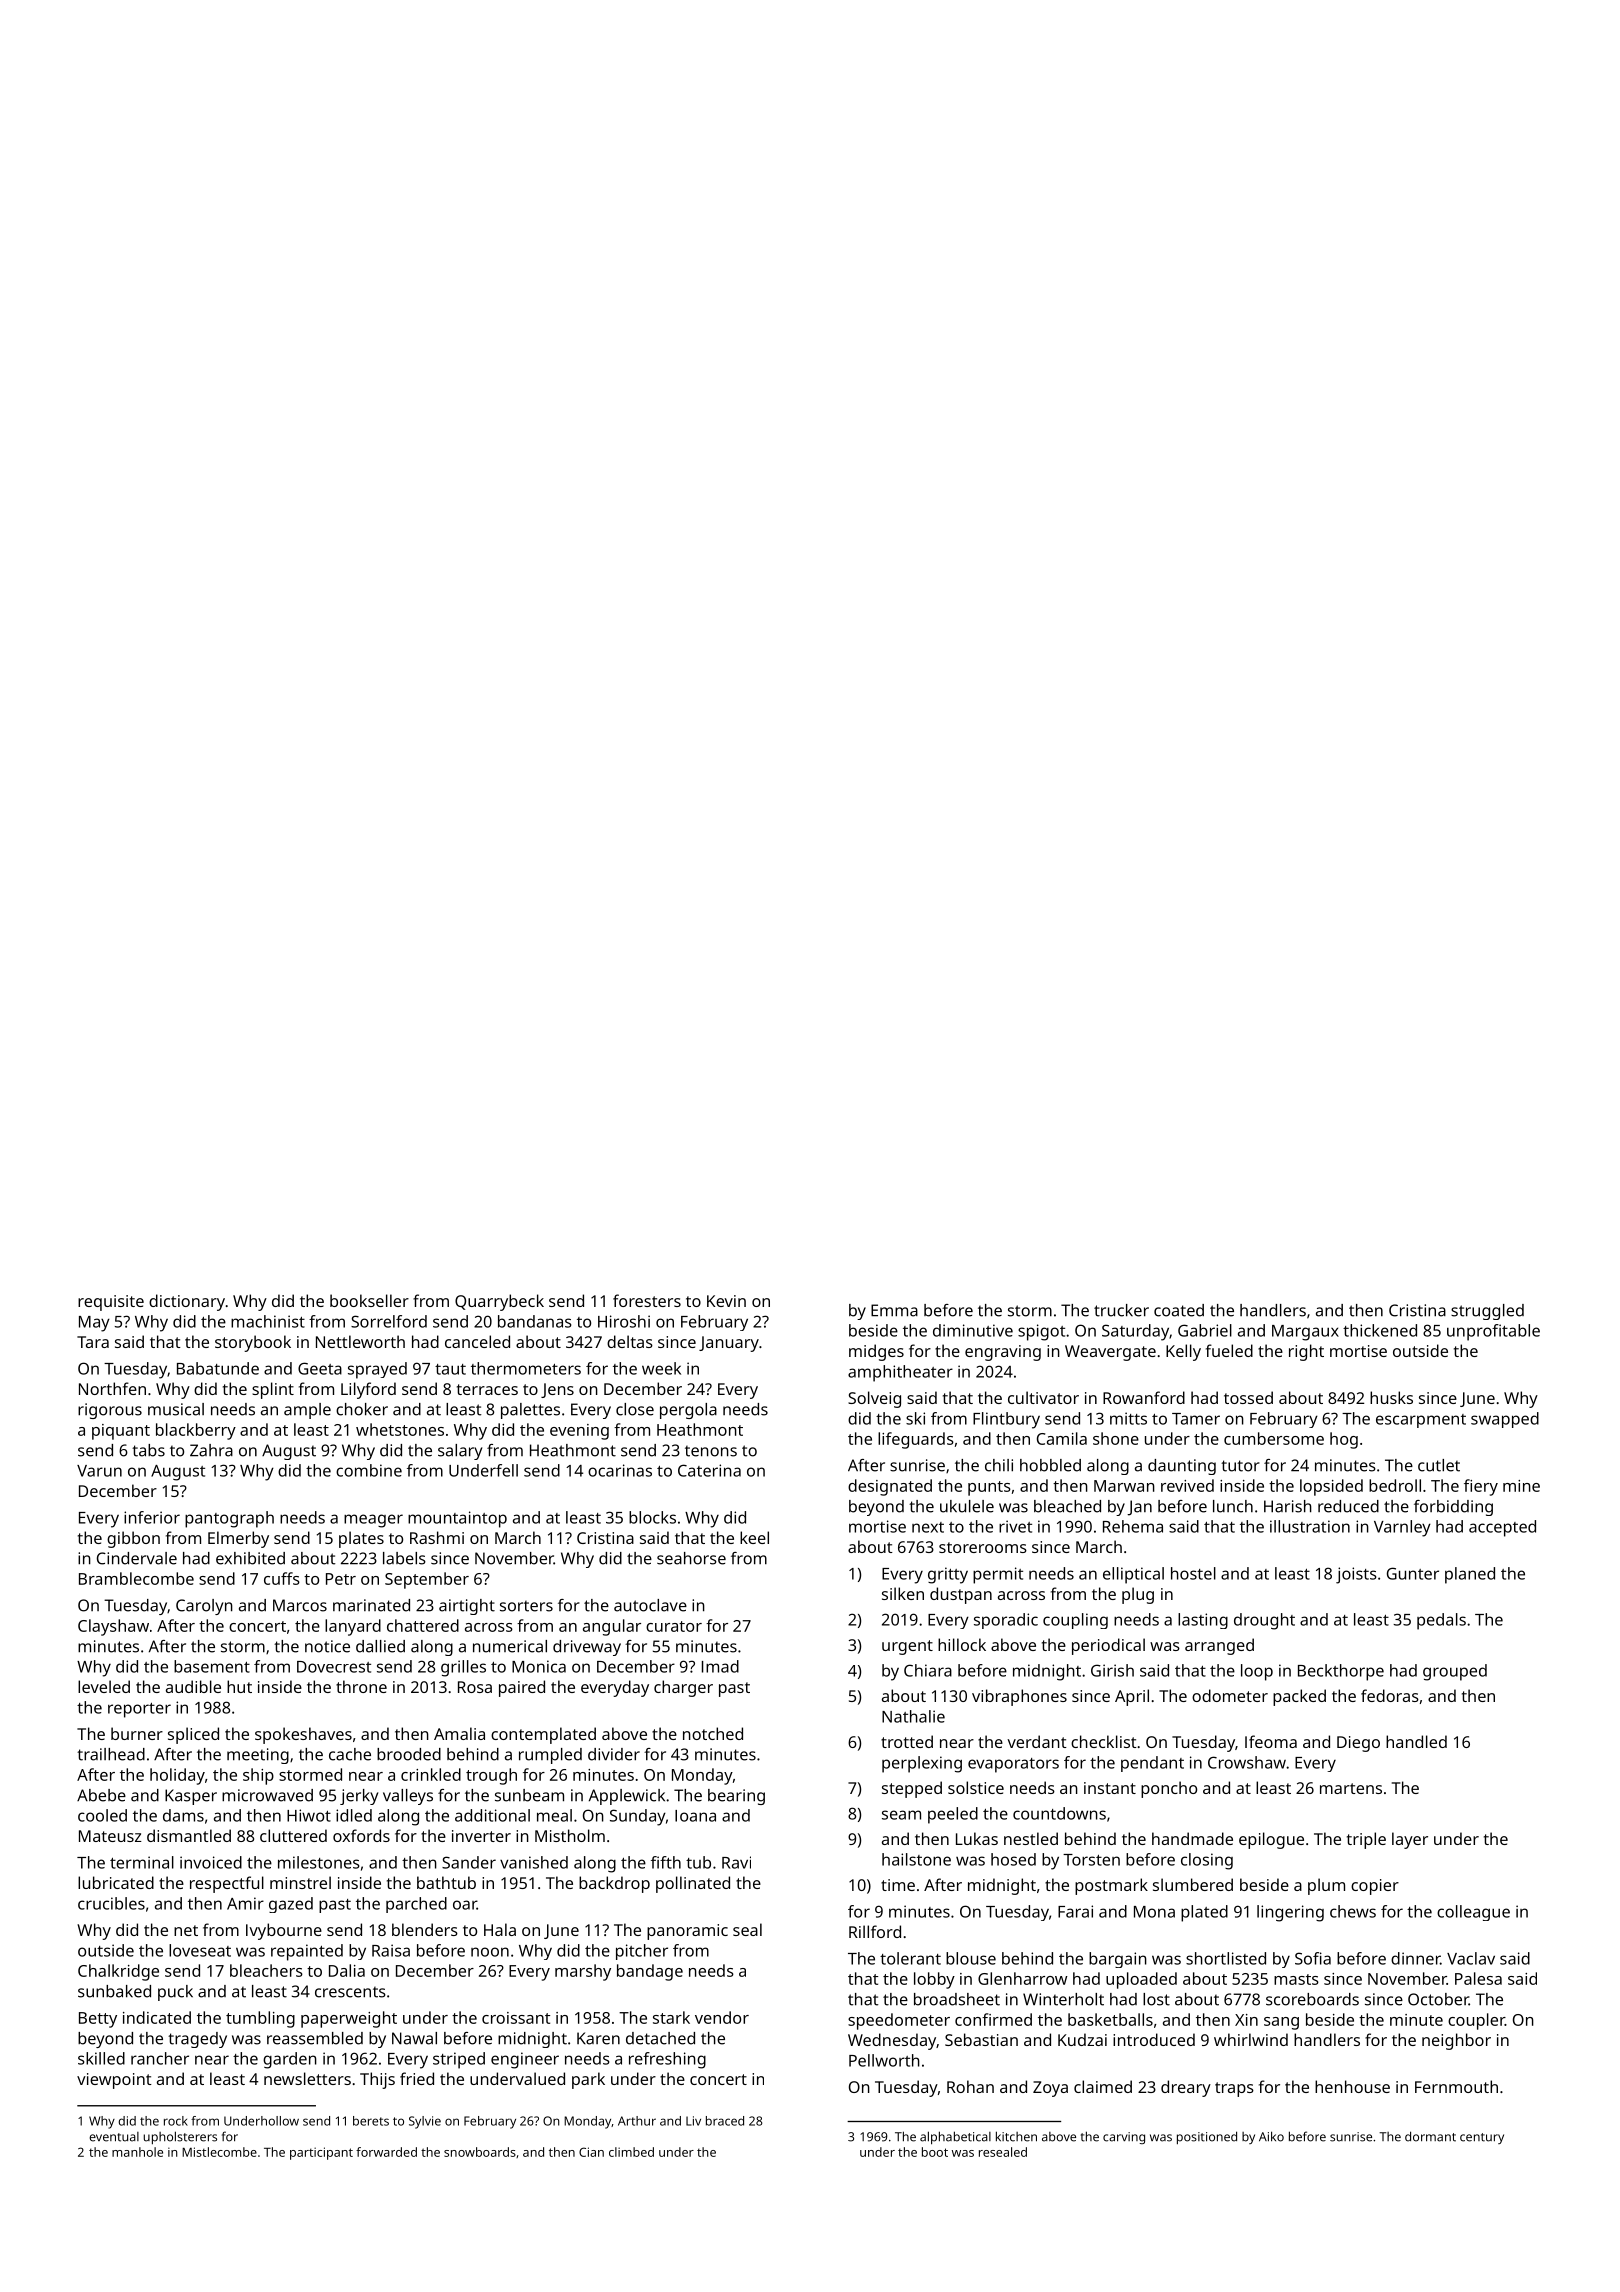  I want to click on microwaved, so click(267, 1795).
